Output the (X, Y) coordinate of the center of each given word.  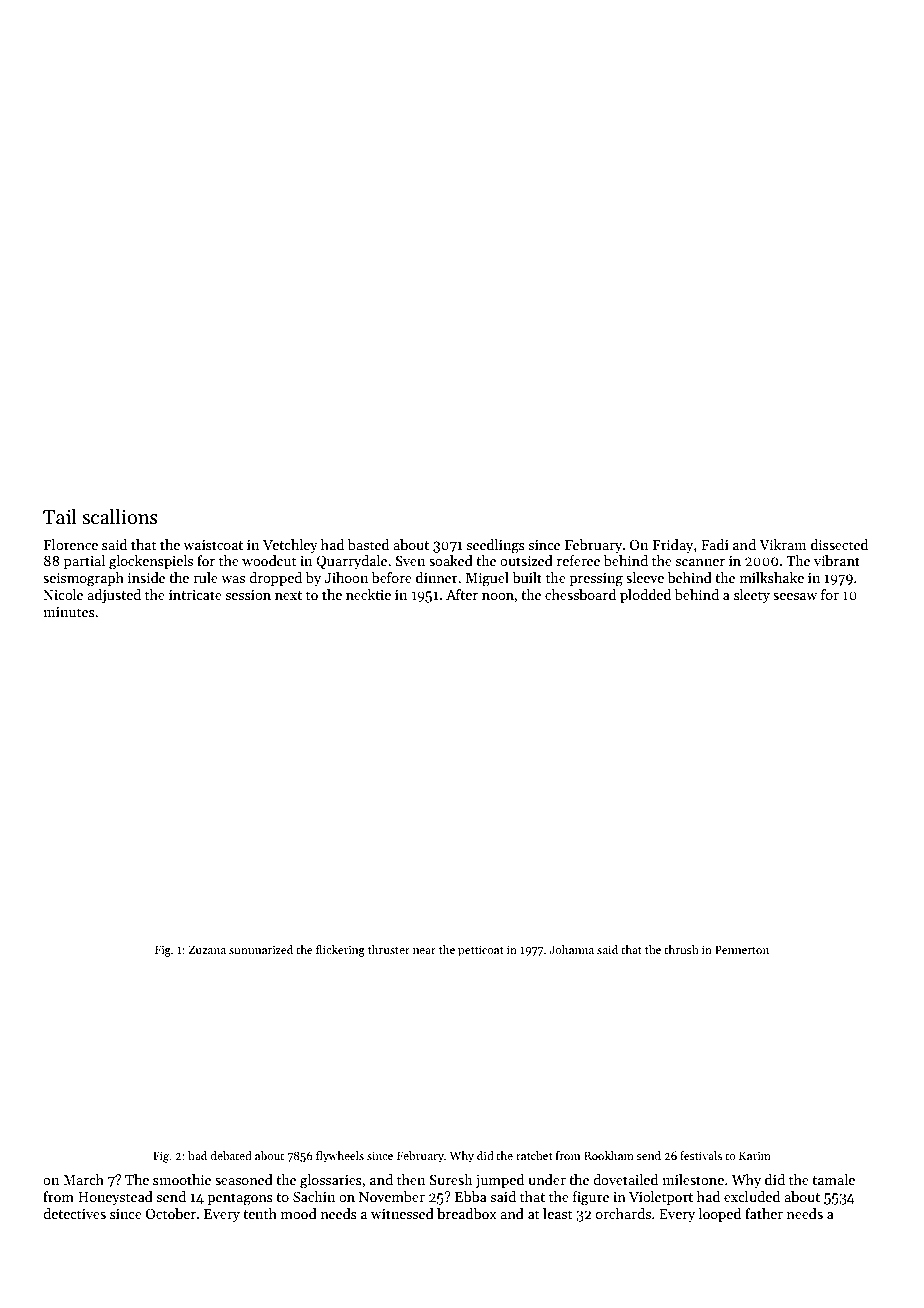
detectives (74, 1213)
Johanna (571, 949)
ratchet (534, 1155)
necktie (368, 594)
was (233, 579)
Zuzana (207, 949)
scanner (700, 562)
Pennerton (742, 949)
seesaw (795, 596)
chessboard (580, 594)
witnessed (402, 1213)
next (288, 595)
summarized (261, 949)
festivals (701, 1155)
